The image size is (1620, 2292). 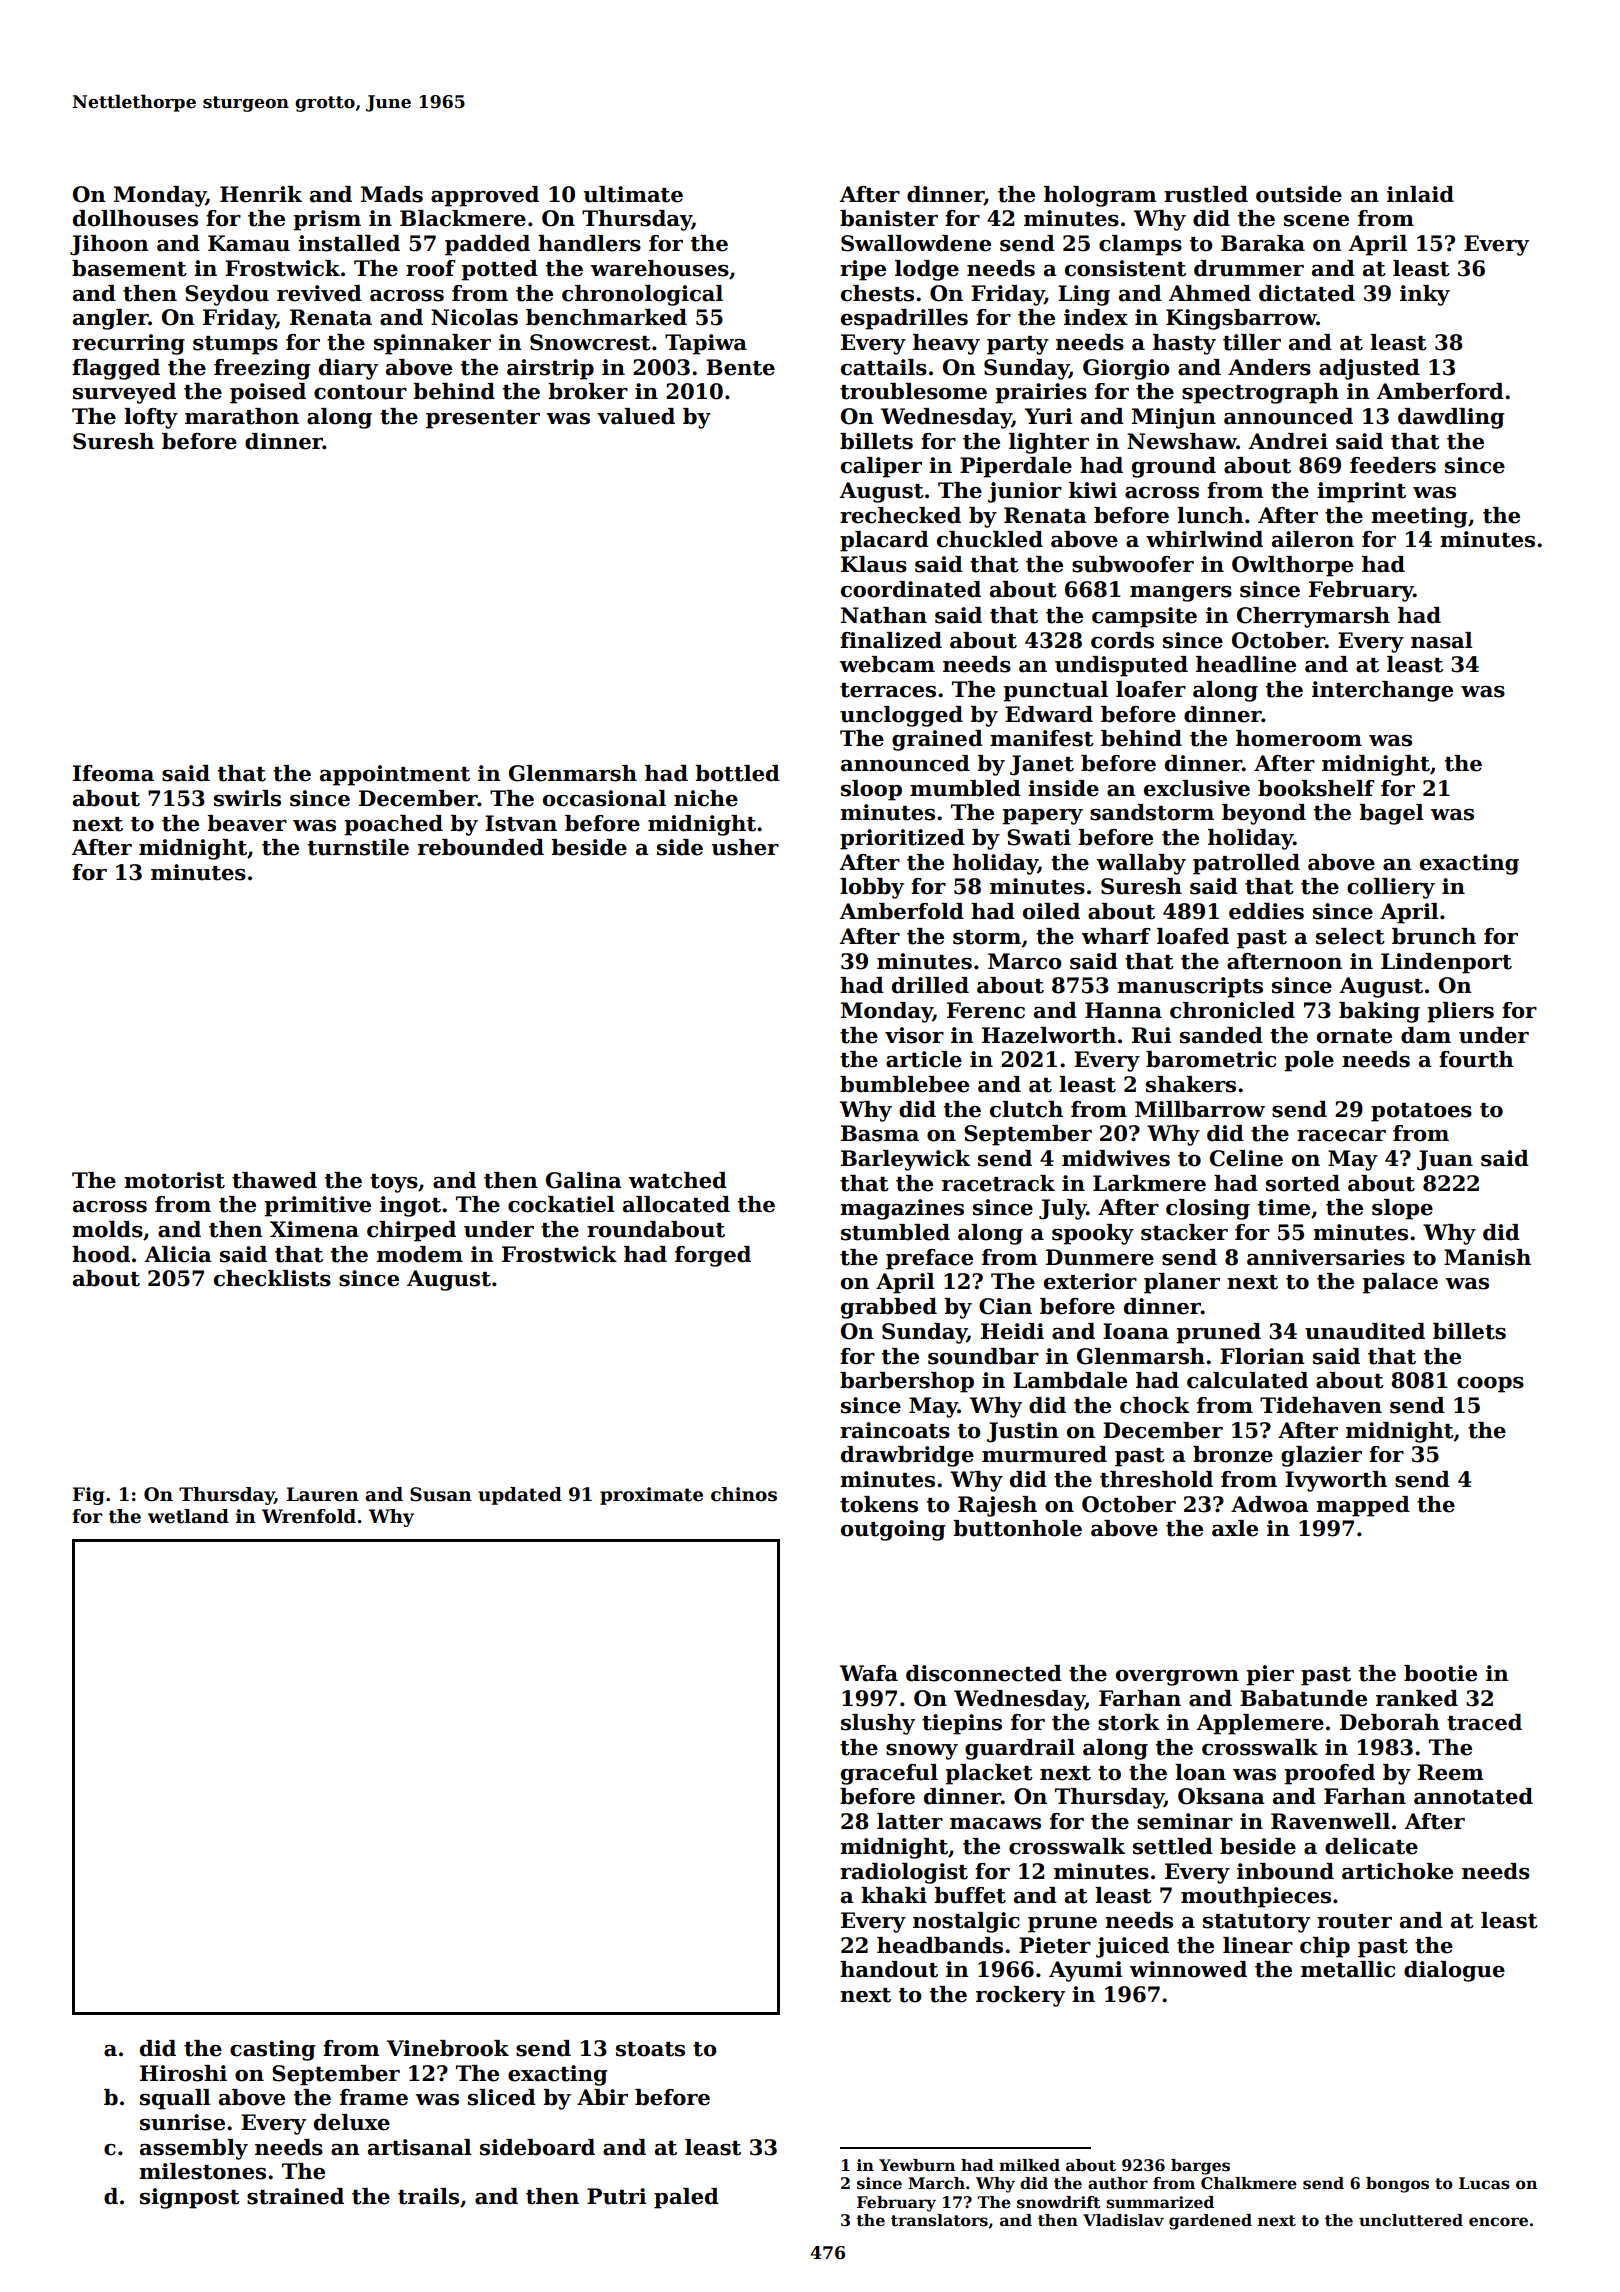 I want to click on trails, so click(x=428, y=2196).
